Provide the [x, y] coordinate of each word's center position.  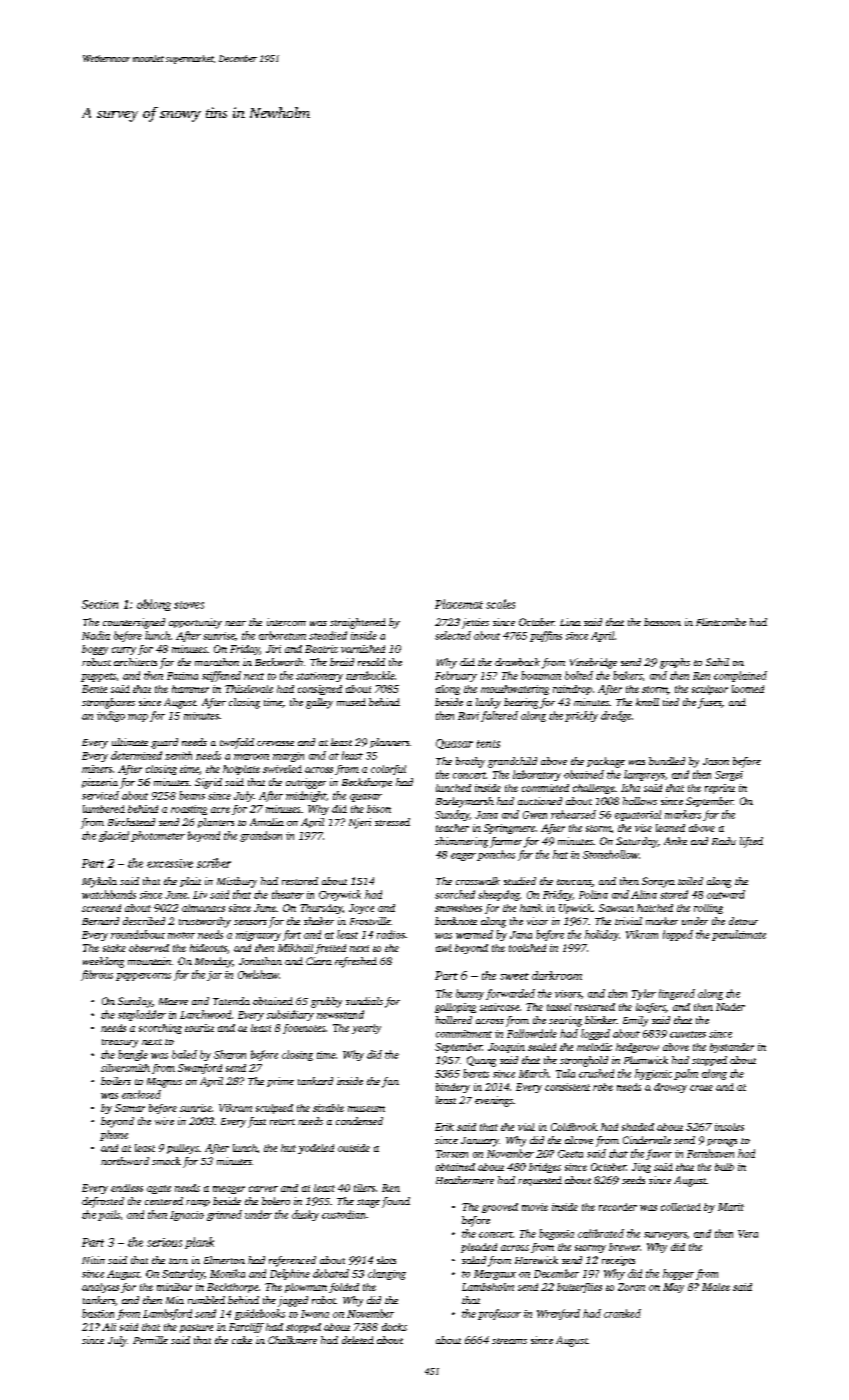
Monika [227, 1273]
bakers [627, 675]
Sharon [230, 1054]
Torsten [452, 1154]
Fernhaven [710, 1153]
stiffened [221, 676]
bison [379, 809]
